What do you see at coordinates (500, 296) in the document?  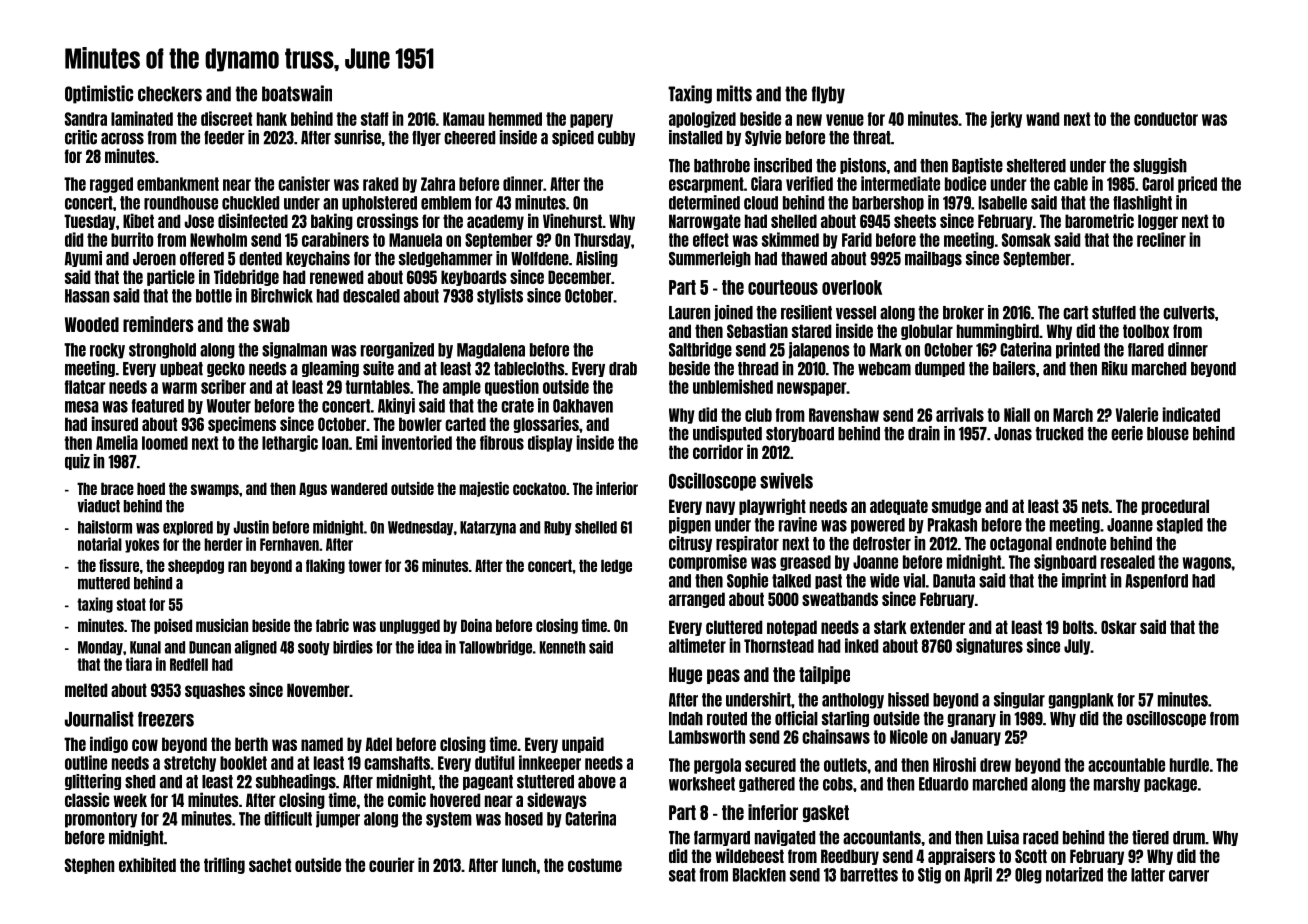 I see `stylists` at bounding box center [500, 296].
